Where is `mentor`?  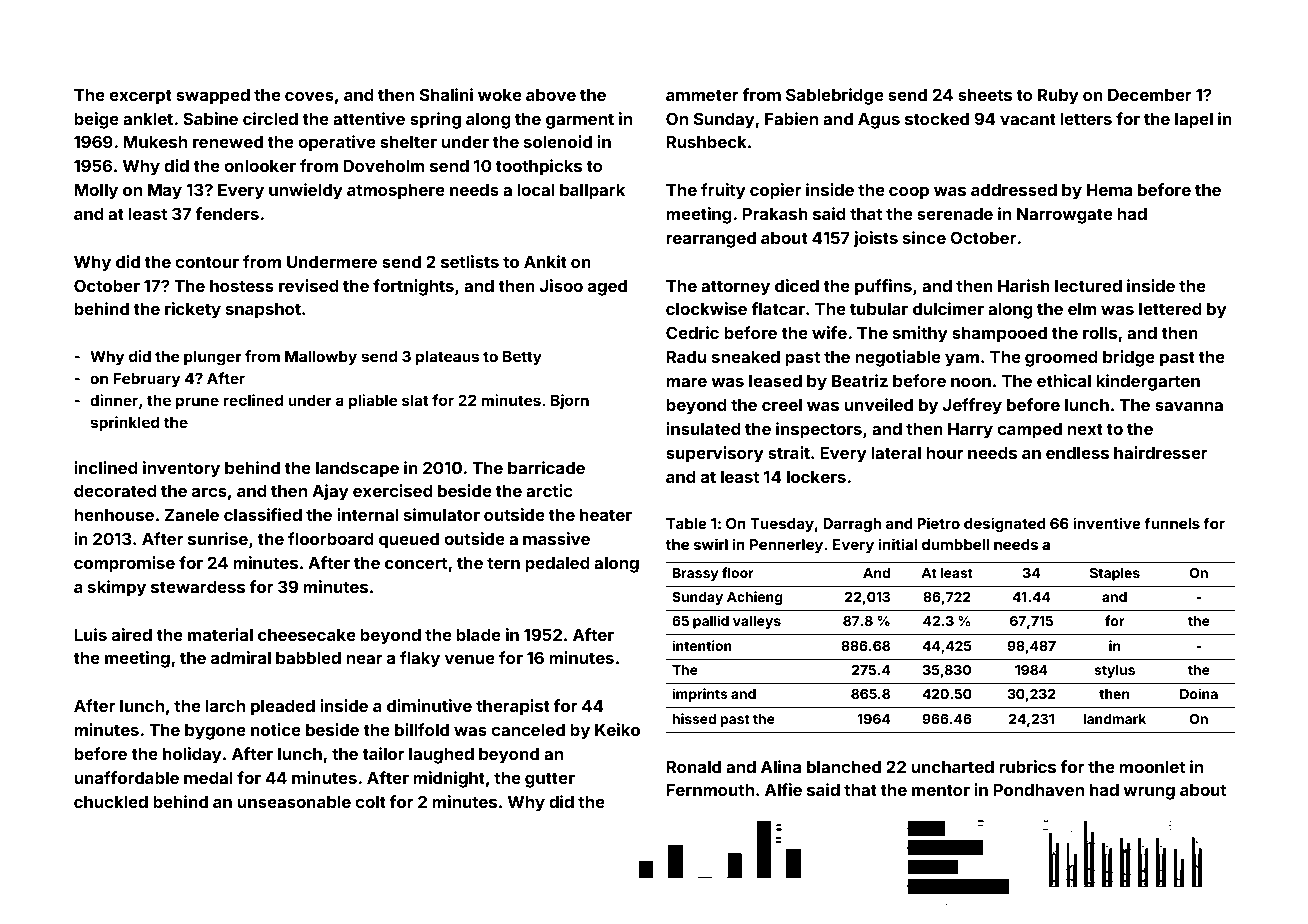 mentor is located at coordinates (941, 790).
